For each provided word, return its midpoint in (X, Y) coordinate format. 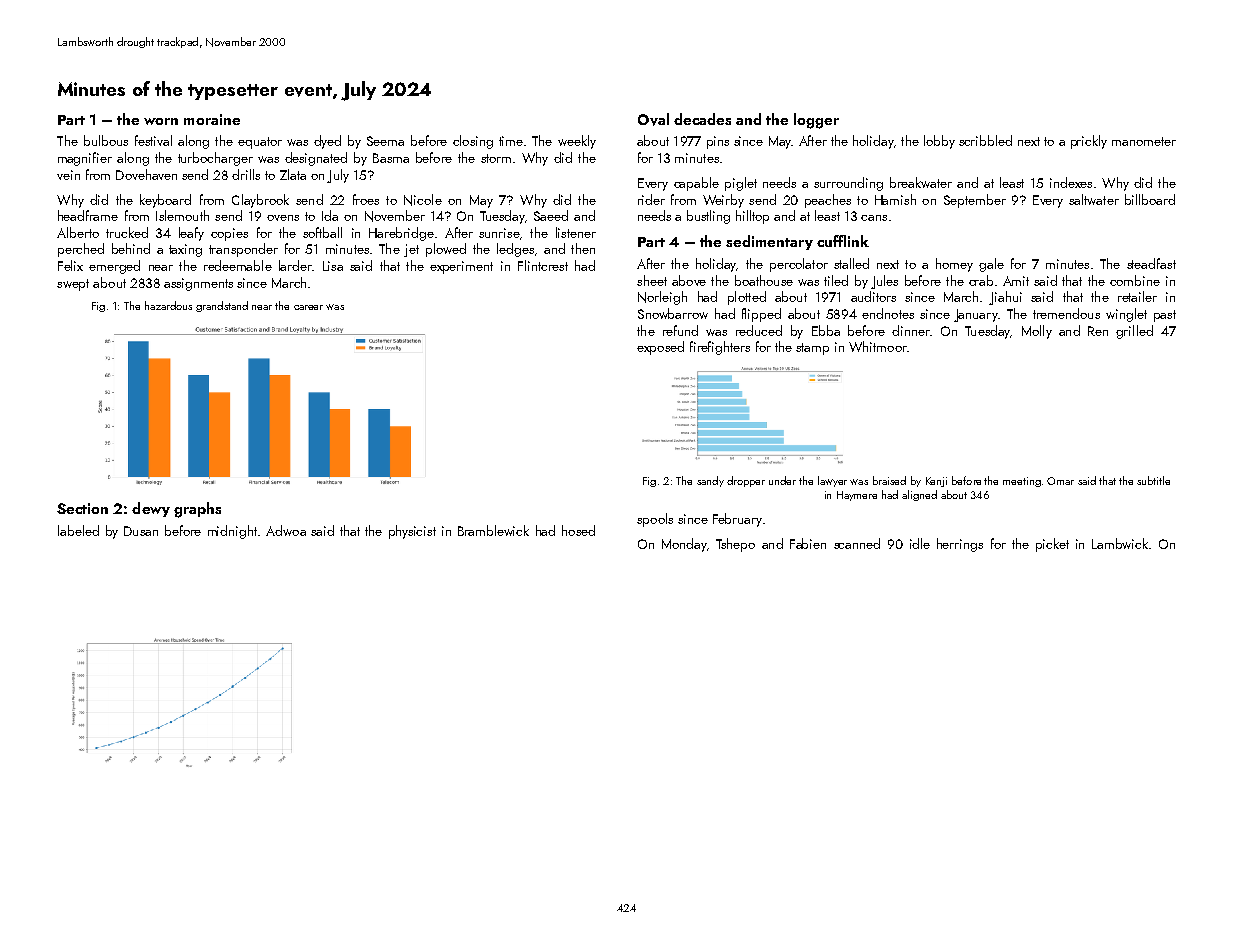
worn (161, 121)
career (308, 307)
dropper (746, 481)
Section (82, 508)
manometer (1144, 141)
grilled (1134, 332)
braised (889, 480)
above (689, 280)
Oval (653, 119)
